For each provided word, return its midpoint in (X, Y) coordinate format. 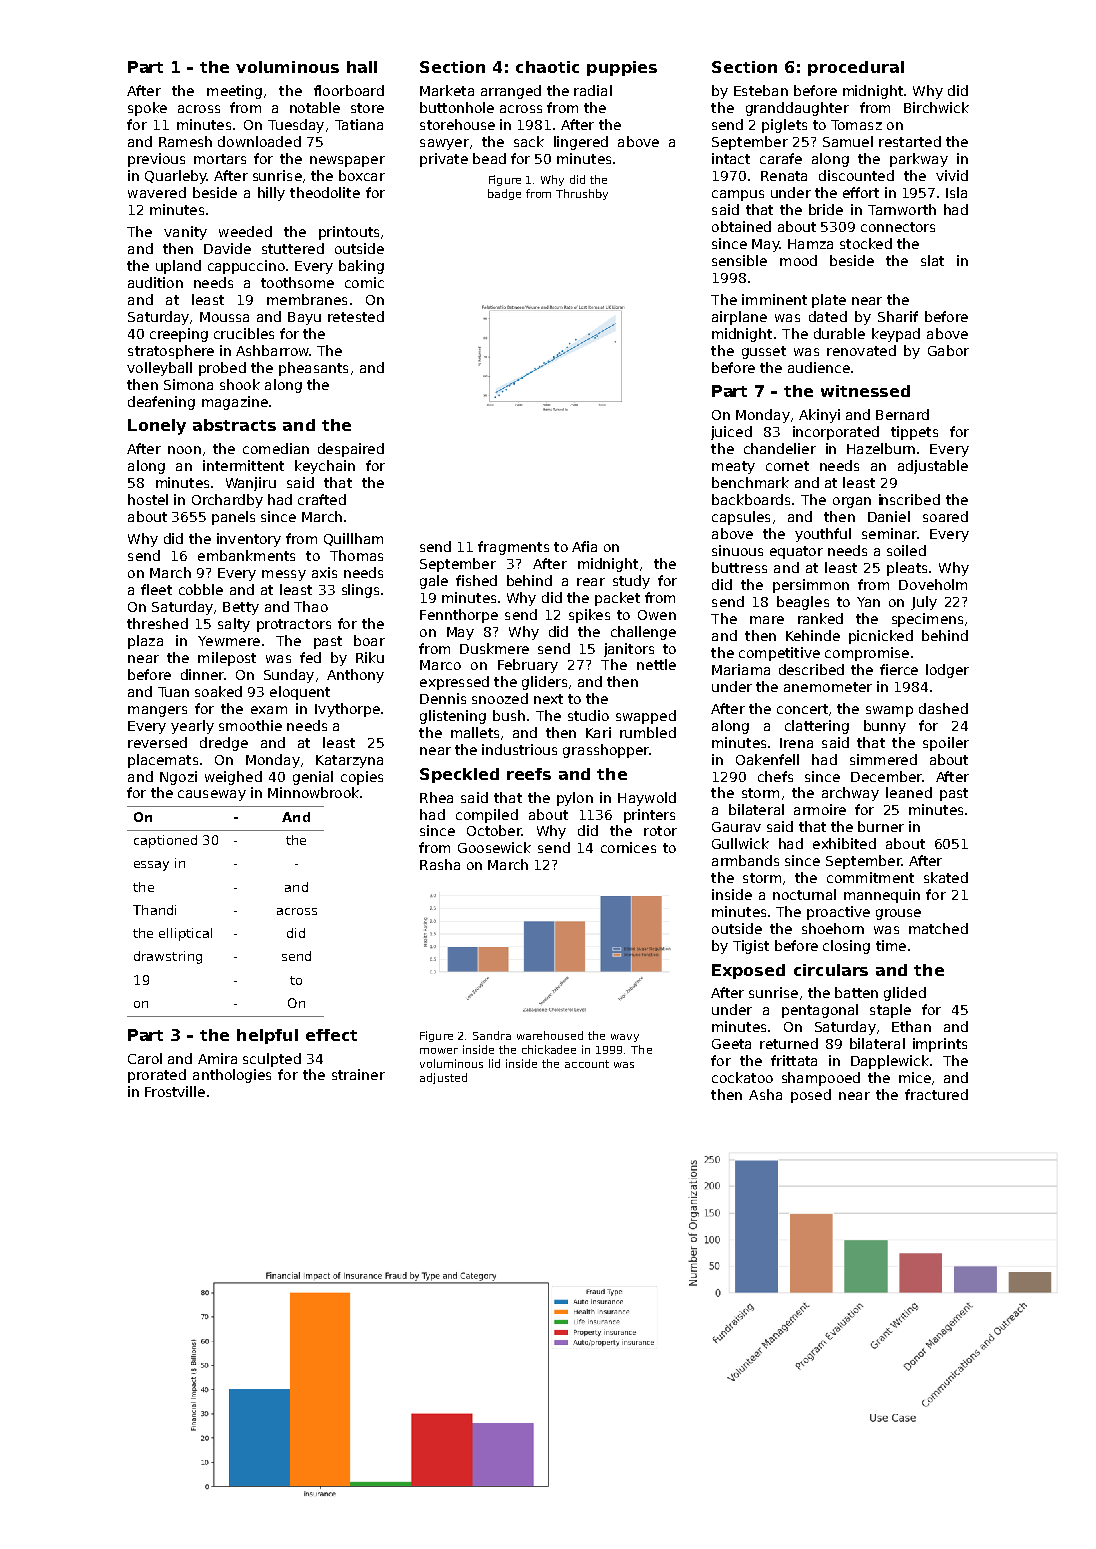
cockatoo (742, 1077)
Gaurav (736, 827)
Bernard (902, 414)
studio (588, 715)
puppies (622, 68)
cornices (628, 847)
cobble (201, 589)
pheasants (313, 369)
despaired (351, 450)
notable (315, 107)
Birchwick (936, 107)
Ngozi (178, 778)
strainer (358, 1074)
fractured (936, 1094)
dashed (943, 708)
